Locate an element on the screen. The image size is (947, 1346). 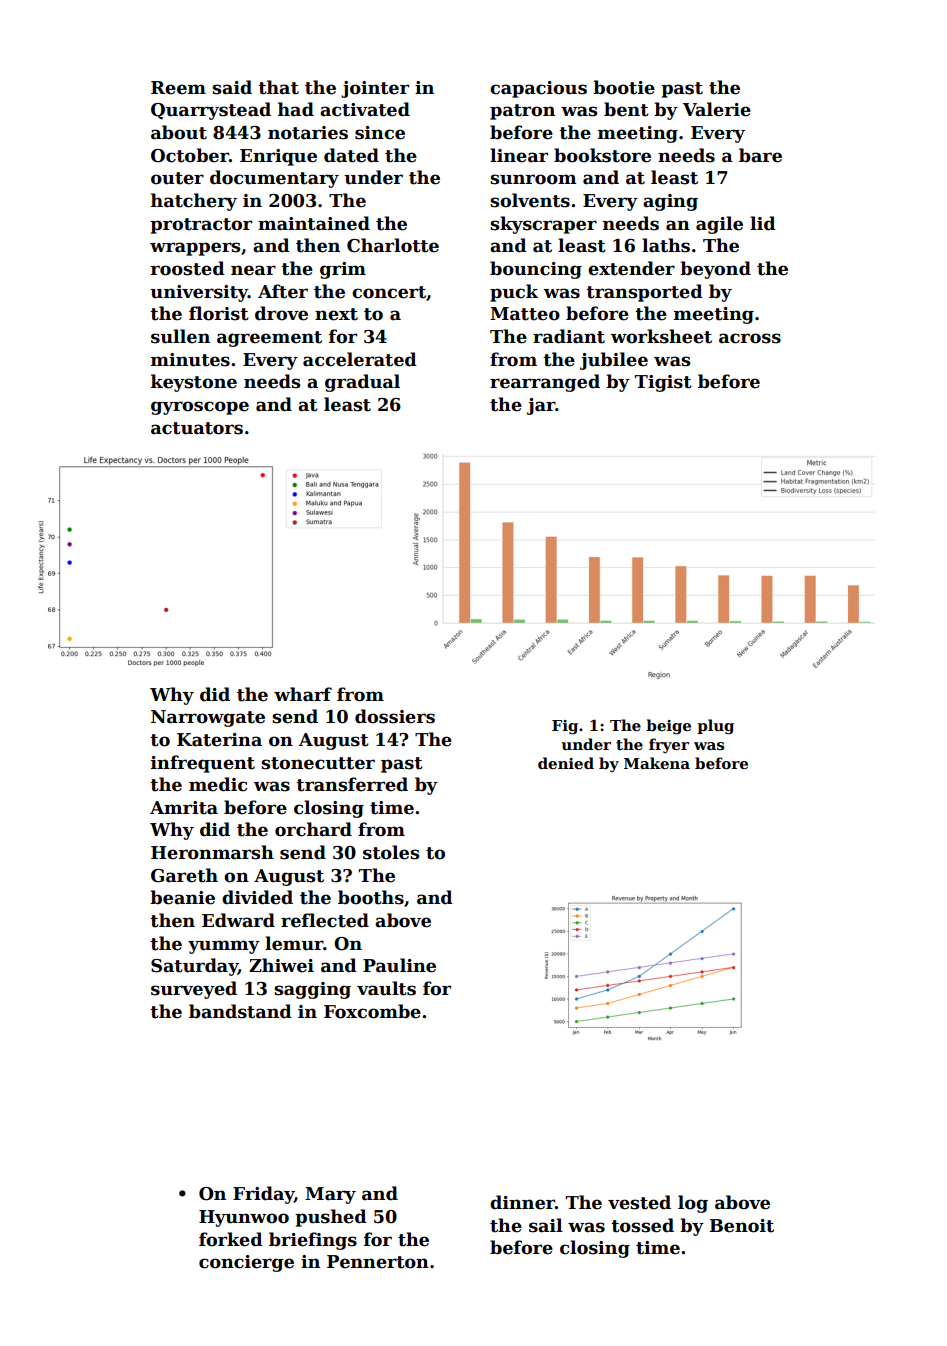
vaults is located at coordinates (386, 988).
